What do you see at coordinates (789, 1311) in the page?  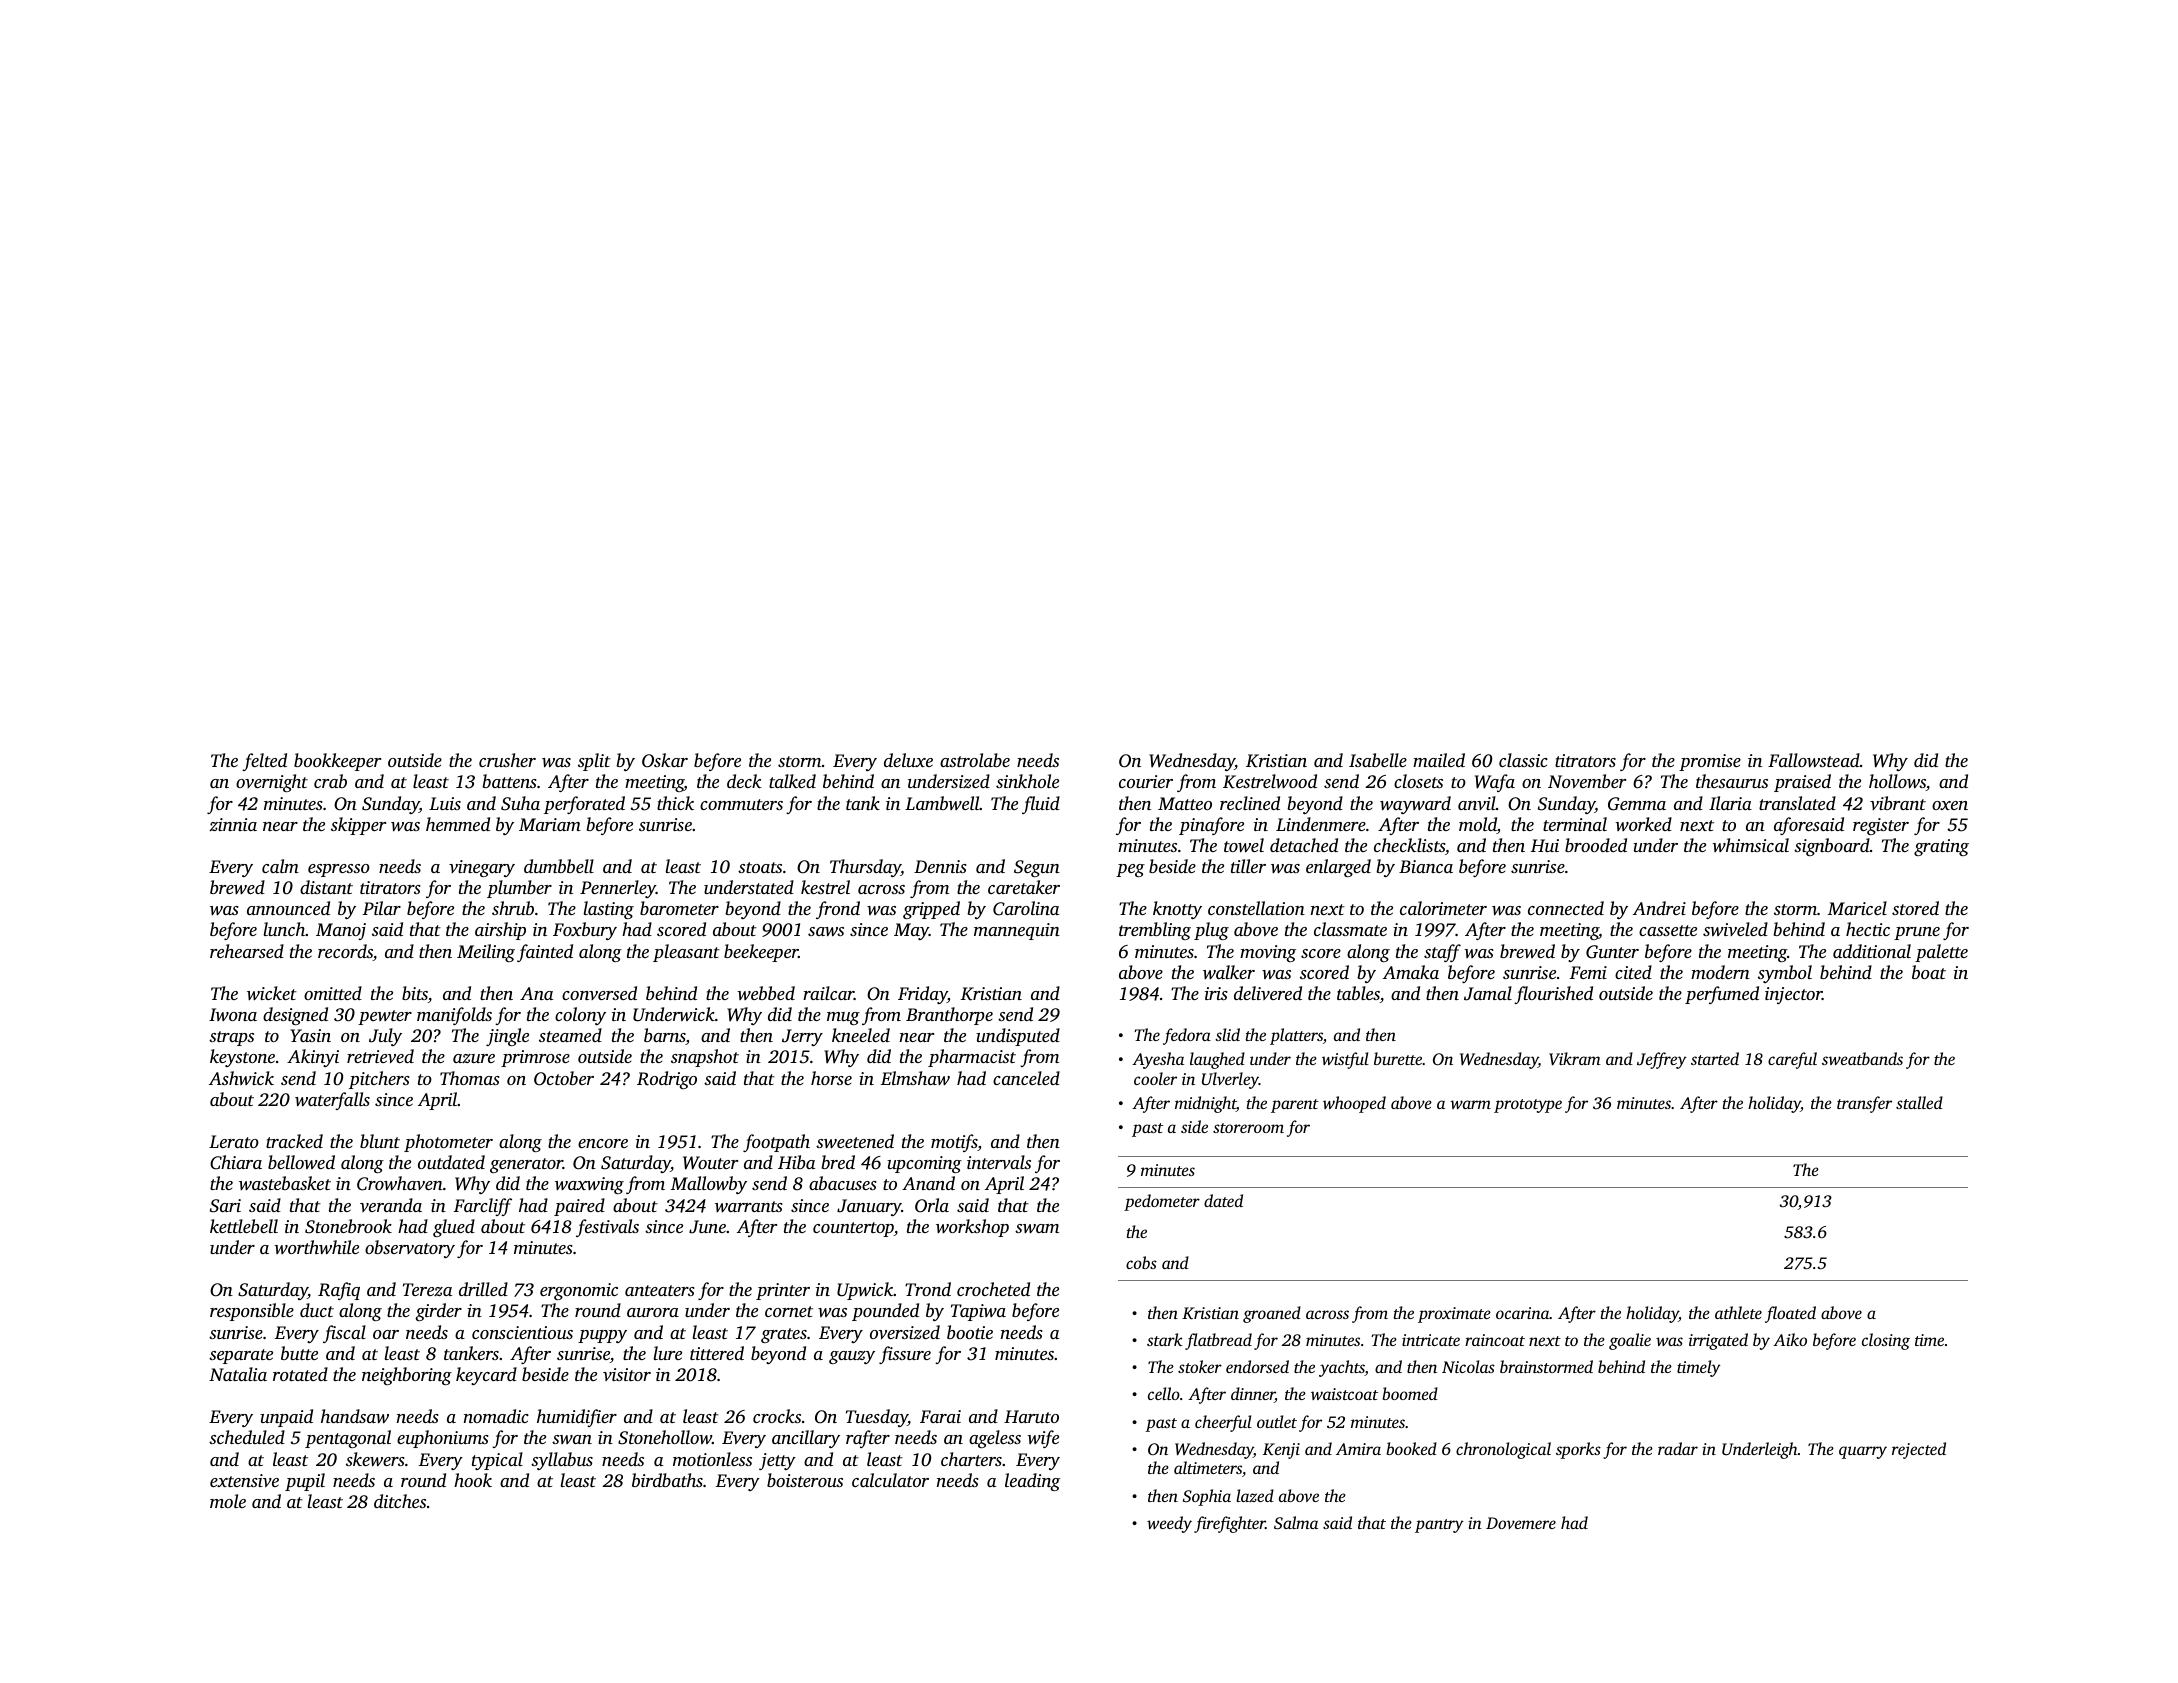 I see `cornet` at bounding box center [789, 1311].
